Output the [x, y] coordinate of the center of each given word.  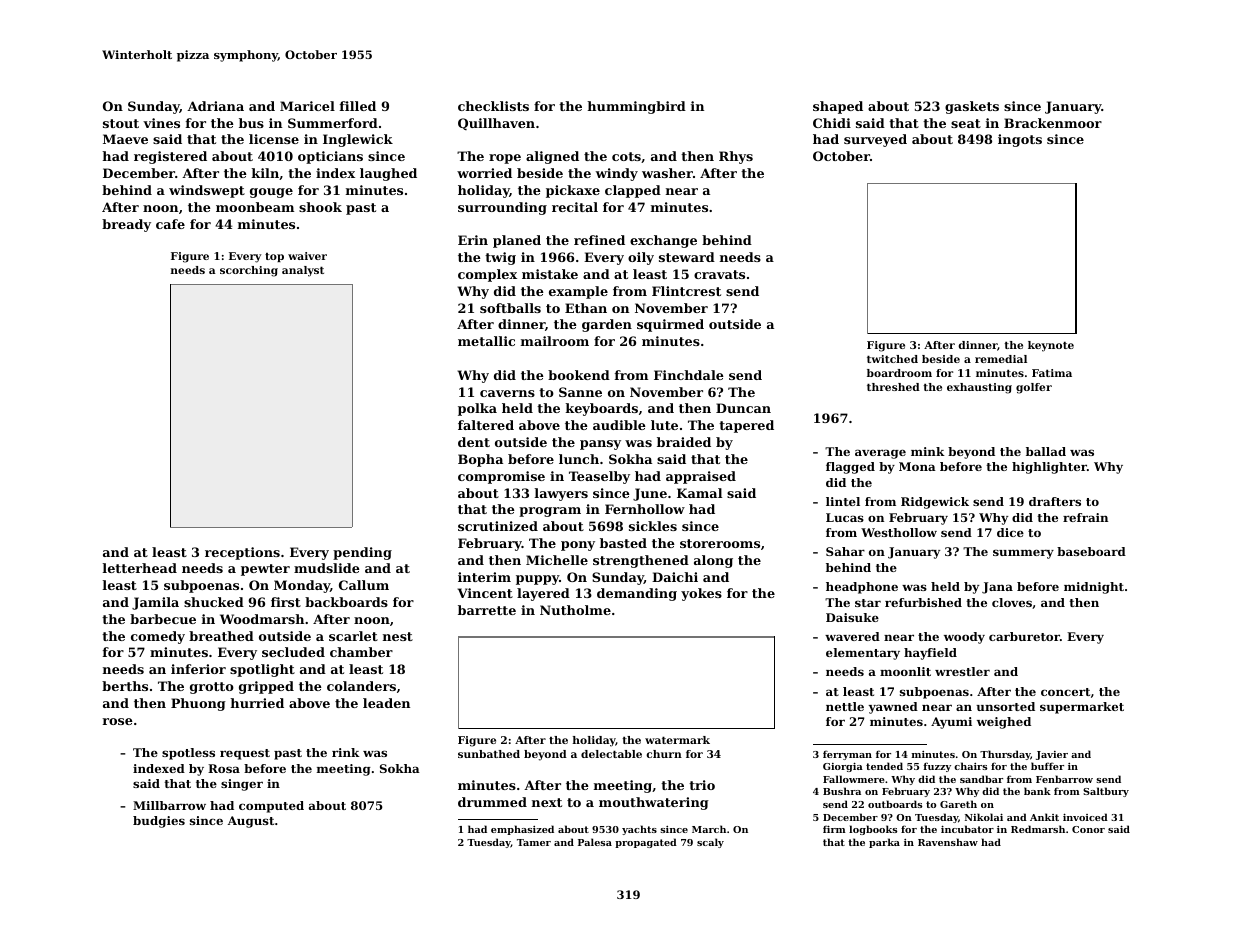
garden [607, 325]
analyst [303, 271]
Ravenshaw [948, 842]
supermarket [1082, 708]
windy [617, 174]
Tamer [534, 842]
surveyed [875, 140]
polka [477, 409]
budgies [159, 822]
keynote [1051, 346]
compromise [501, 477]
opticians [330, 157]
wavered [852, 636]
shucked [214, 602]
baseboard [1091, 551]
